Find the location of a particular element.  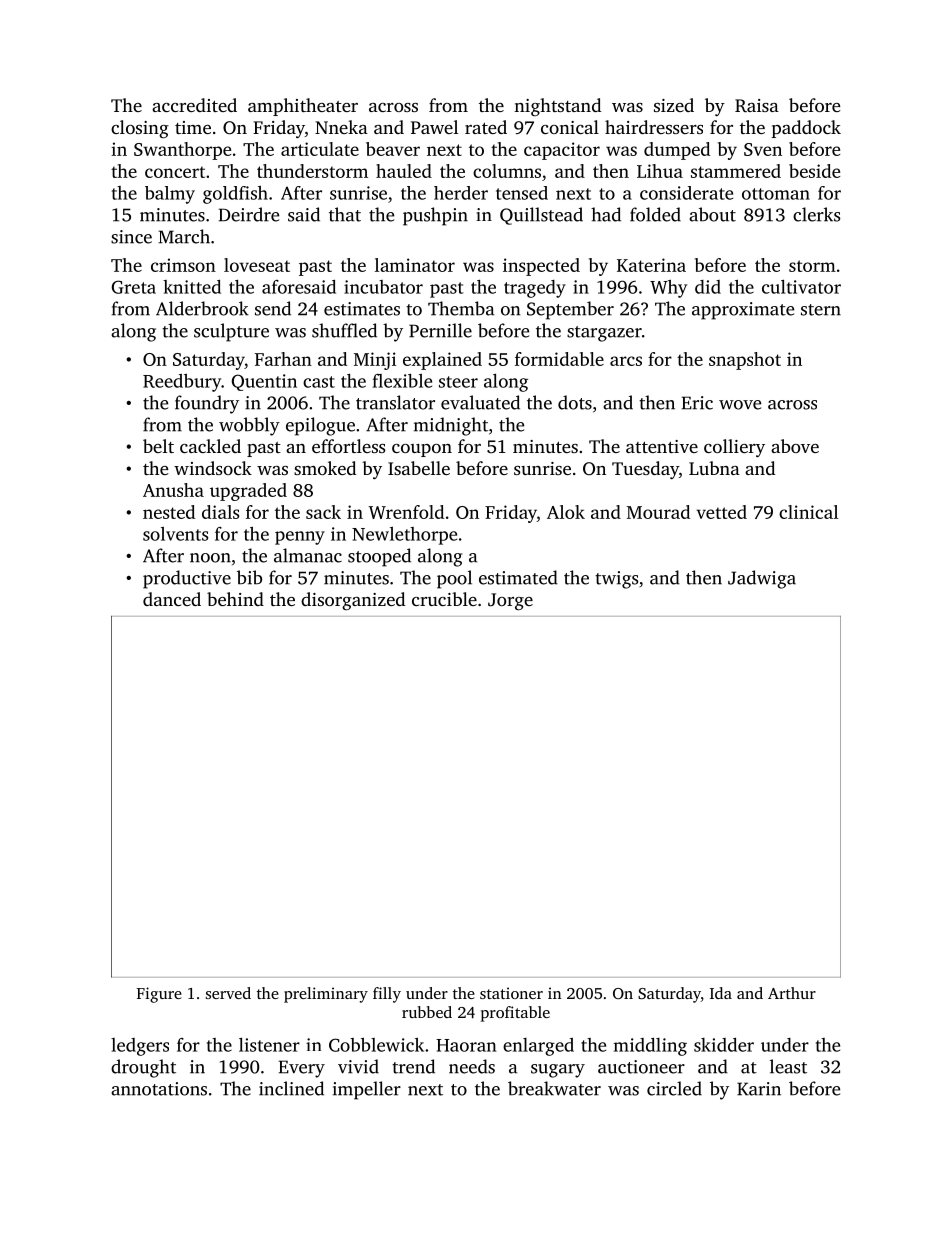

penny is located at coordinates (300, 538).
